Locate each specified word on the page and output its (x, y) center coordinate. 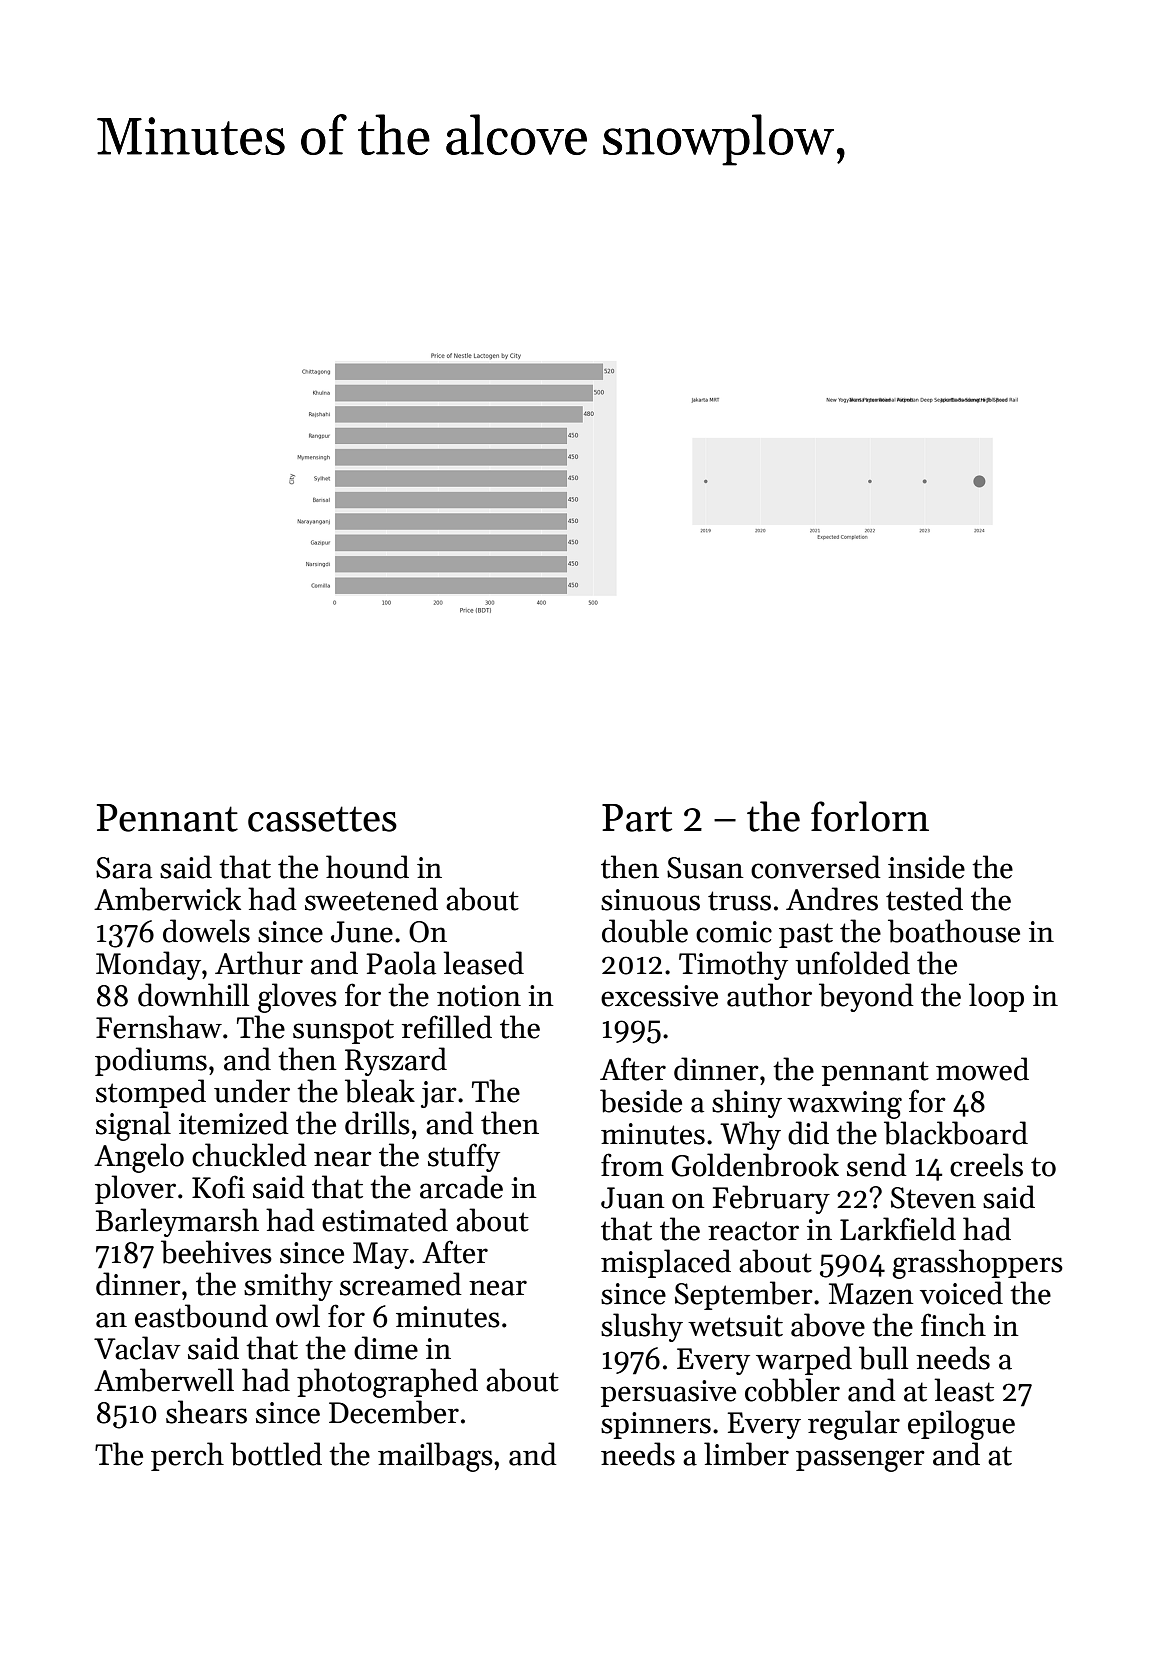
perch (187, 1456)
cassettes (322, 819)
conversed (816, 867)
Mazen (871, 1294)
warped (804, 1360)
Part (637, 818)
